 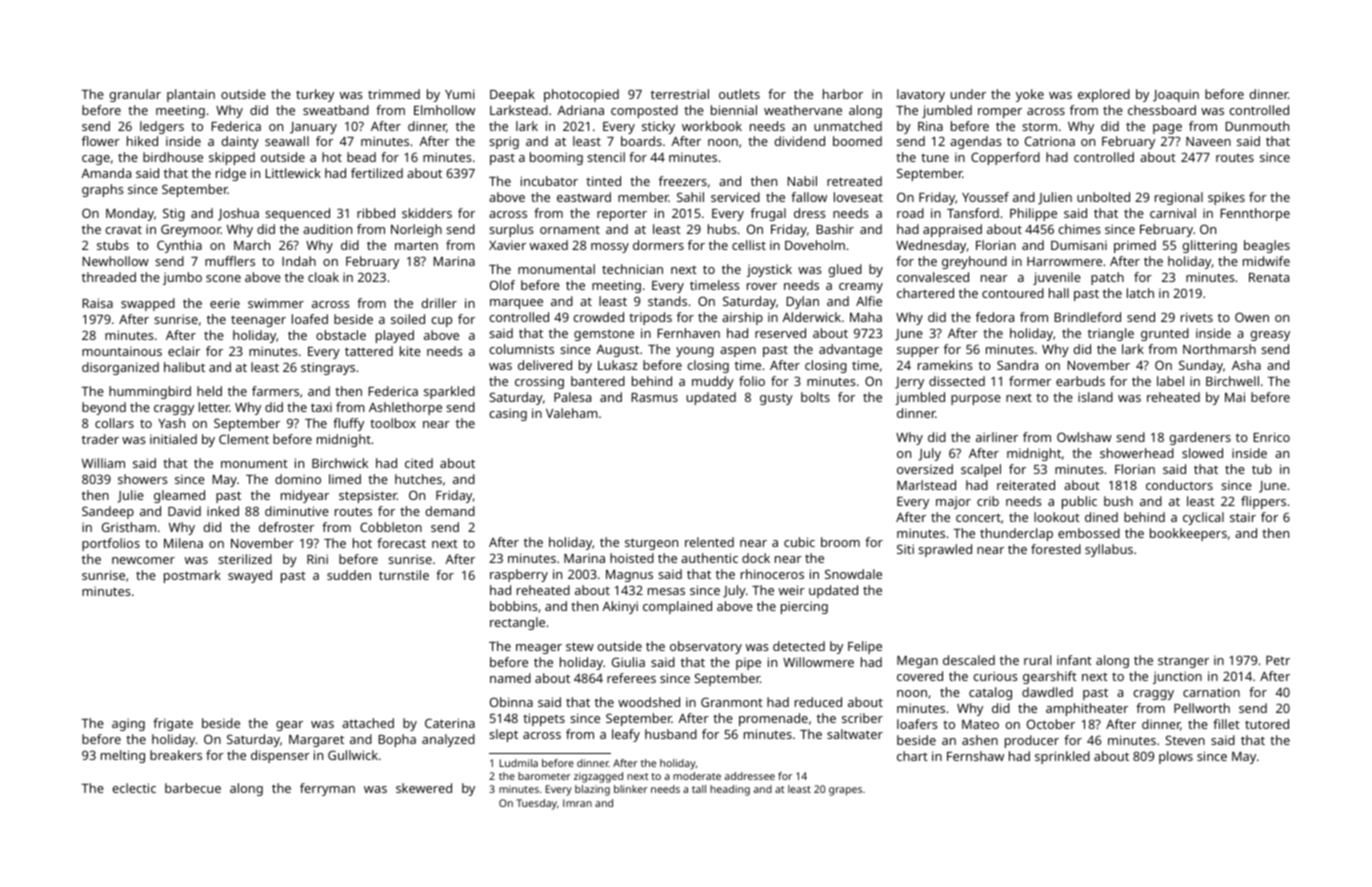 I want to click on mountainous, so click(x=122, y=351).
